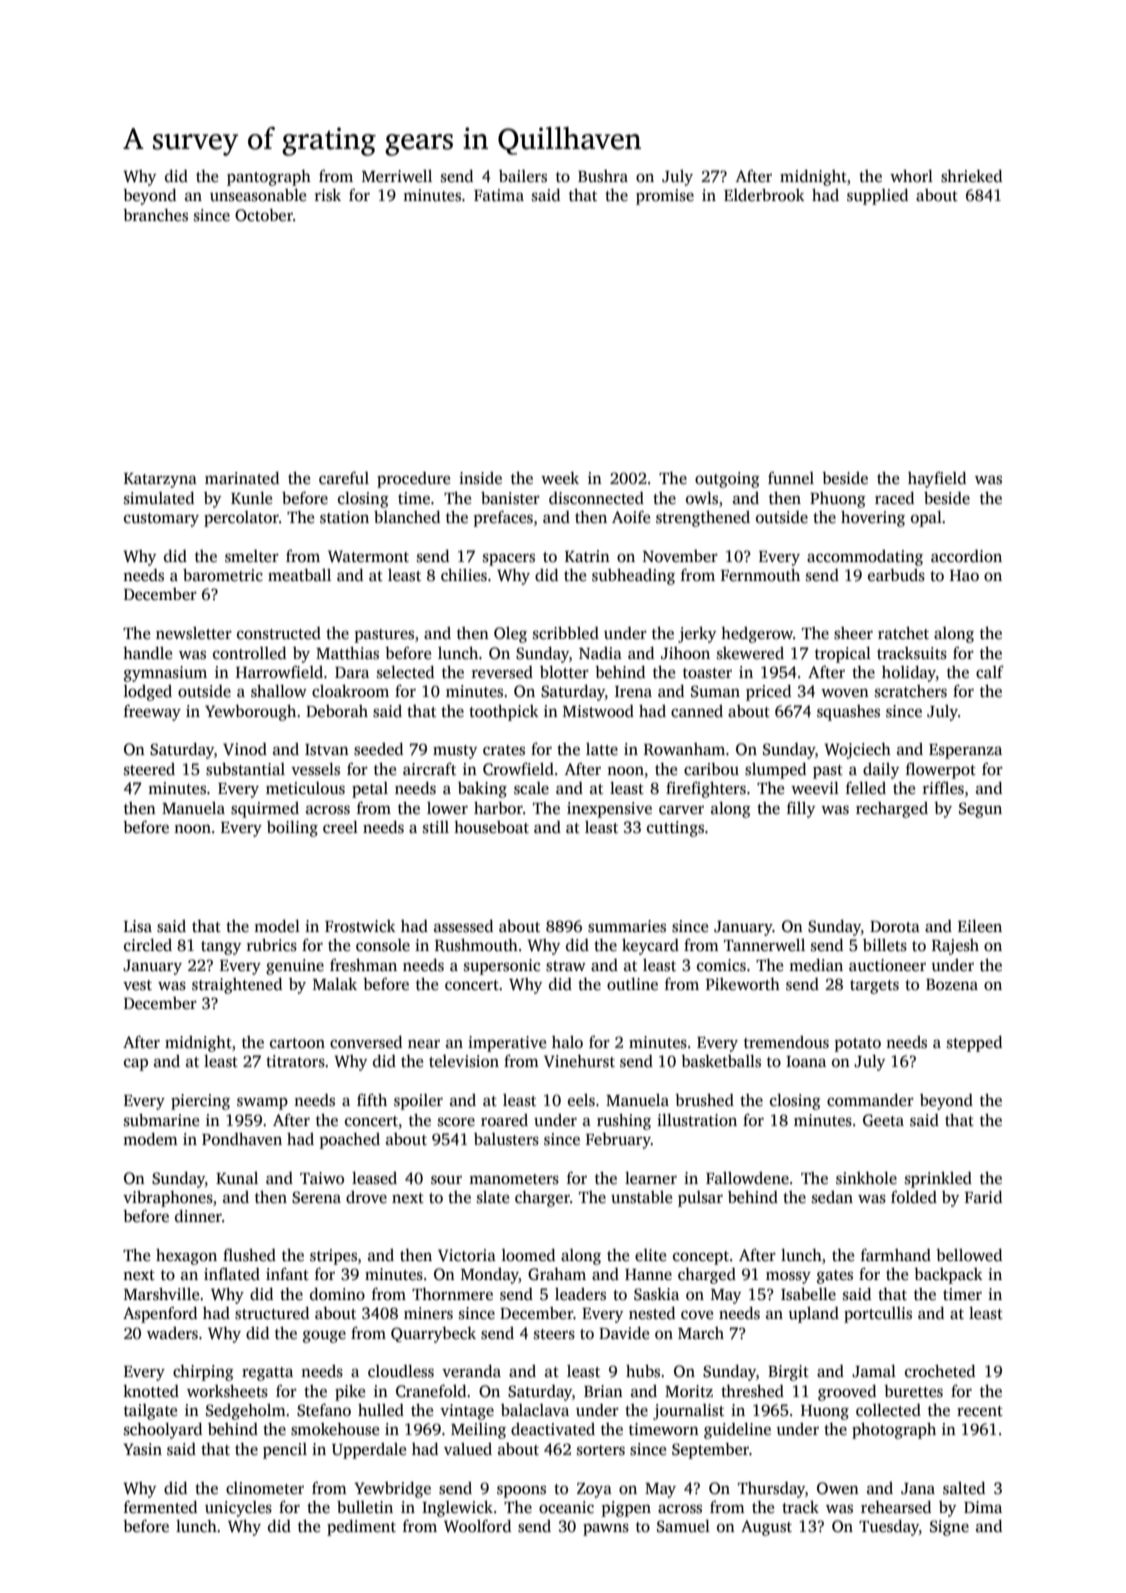 This screenshot has height=1593, width=1126. What do you see at coordinates (136, 1064) in the screenshot?
I see `cap` at bounding box center [136, 1064].
